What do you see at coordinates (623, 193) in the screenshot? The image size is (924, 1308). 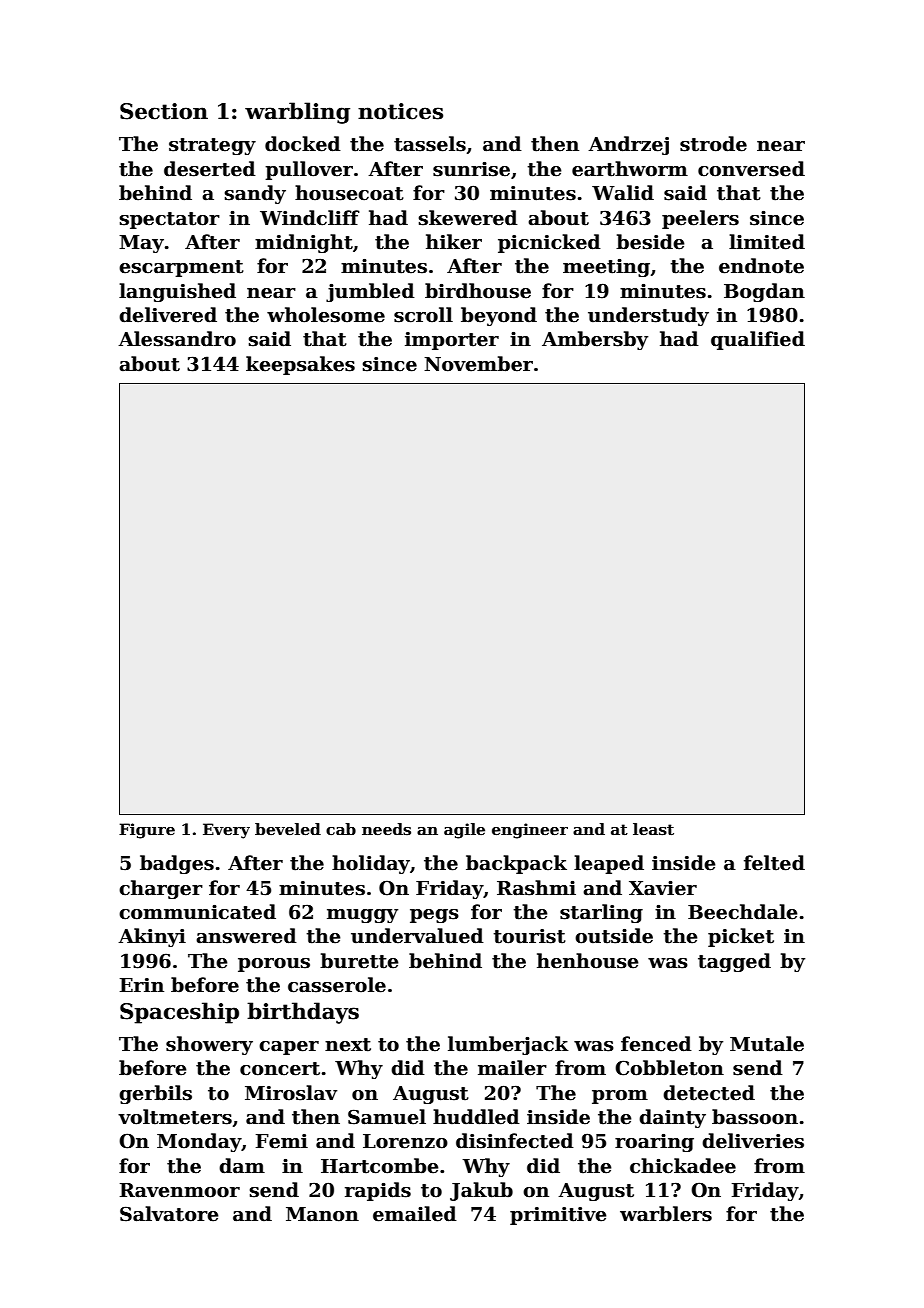 I see `Walid` at bounding box center [623, 193].
